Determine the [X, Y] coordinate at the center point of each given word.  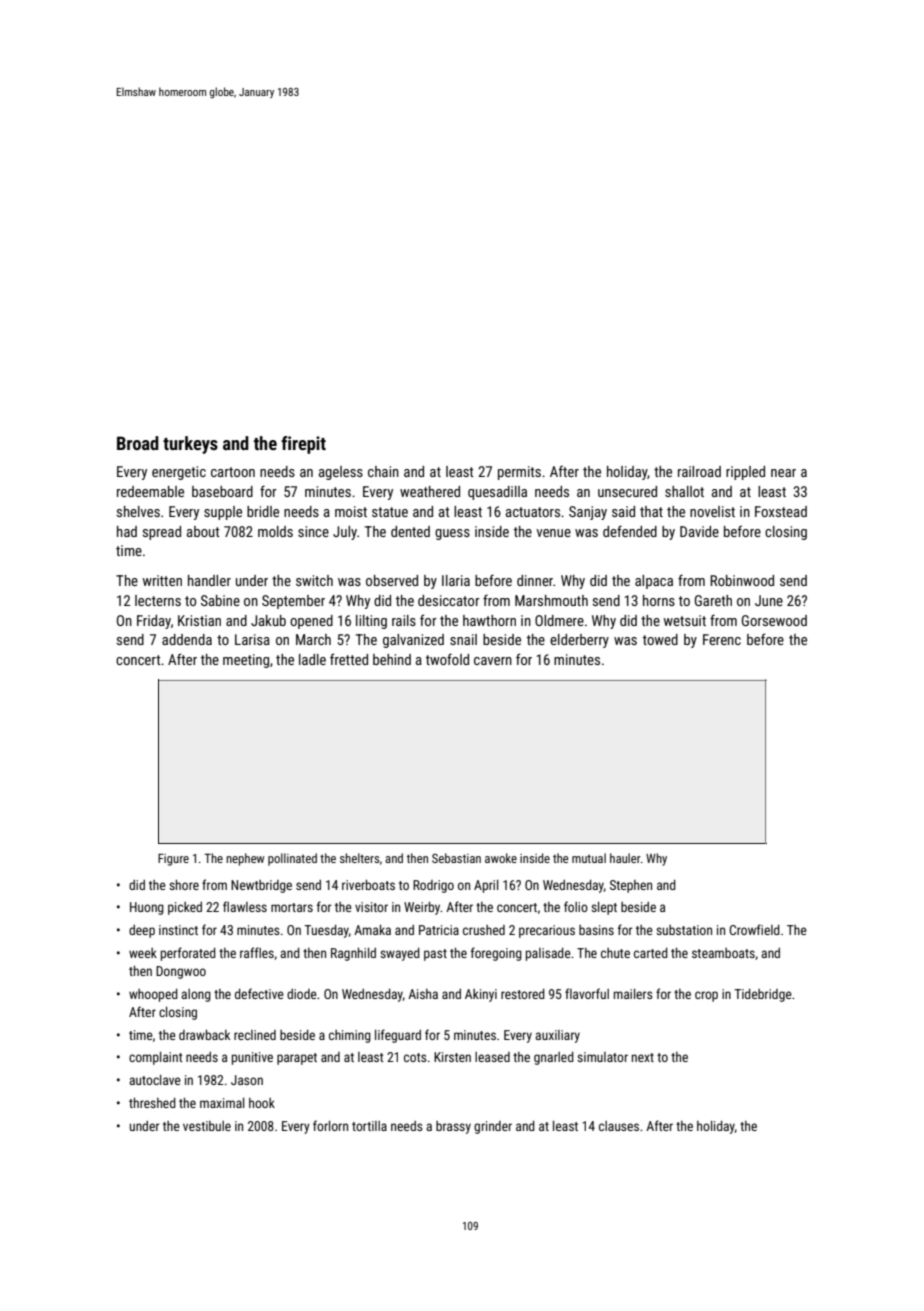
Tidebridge [763, 995]
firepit [303, 445]
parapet [297, 1059]
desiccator [449, 600]
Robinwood [742, 580]
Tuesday [326, 931]
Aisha [423, 994]
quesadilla [497, 493]
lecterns [158, 600]
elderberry [579, 641]
